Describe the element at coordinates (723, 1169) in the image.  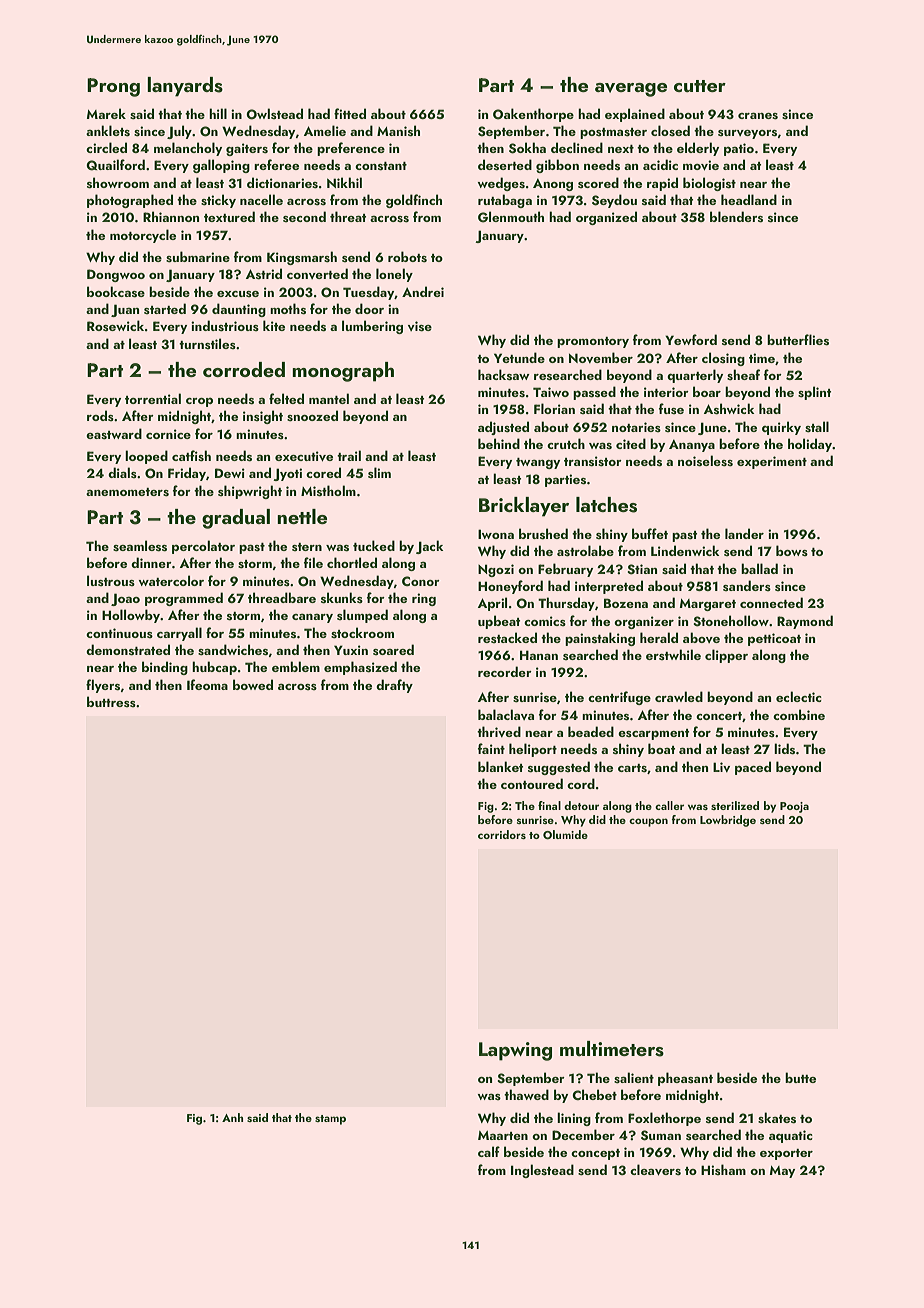
I see `Hisham` at that location.
